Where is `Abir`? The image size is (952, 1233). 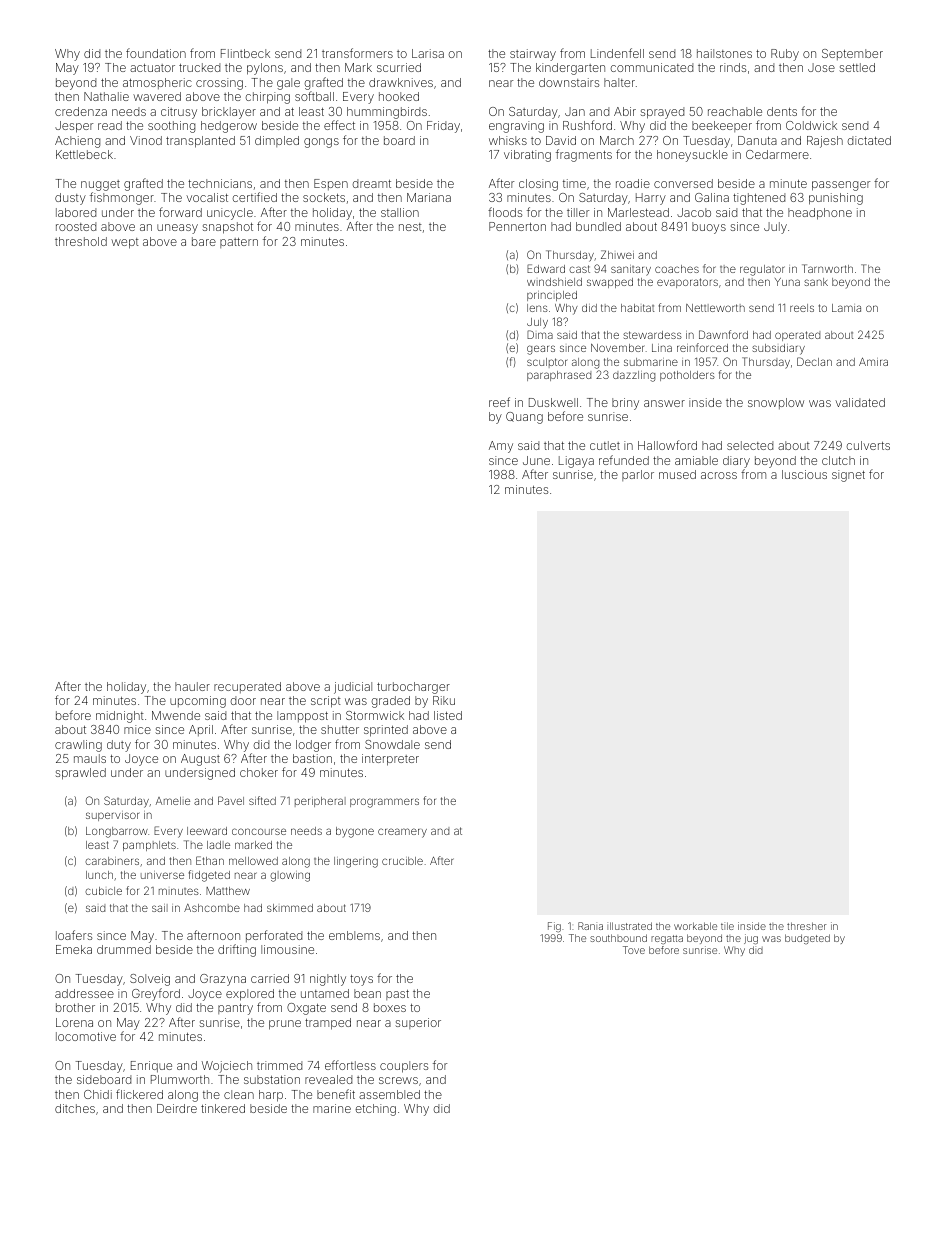 Abir is located at coordinates (625, 111).
